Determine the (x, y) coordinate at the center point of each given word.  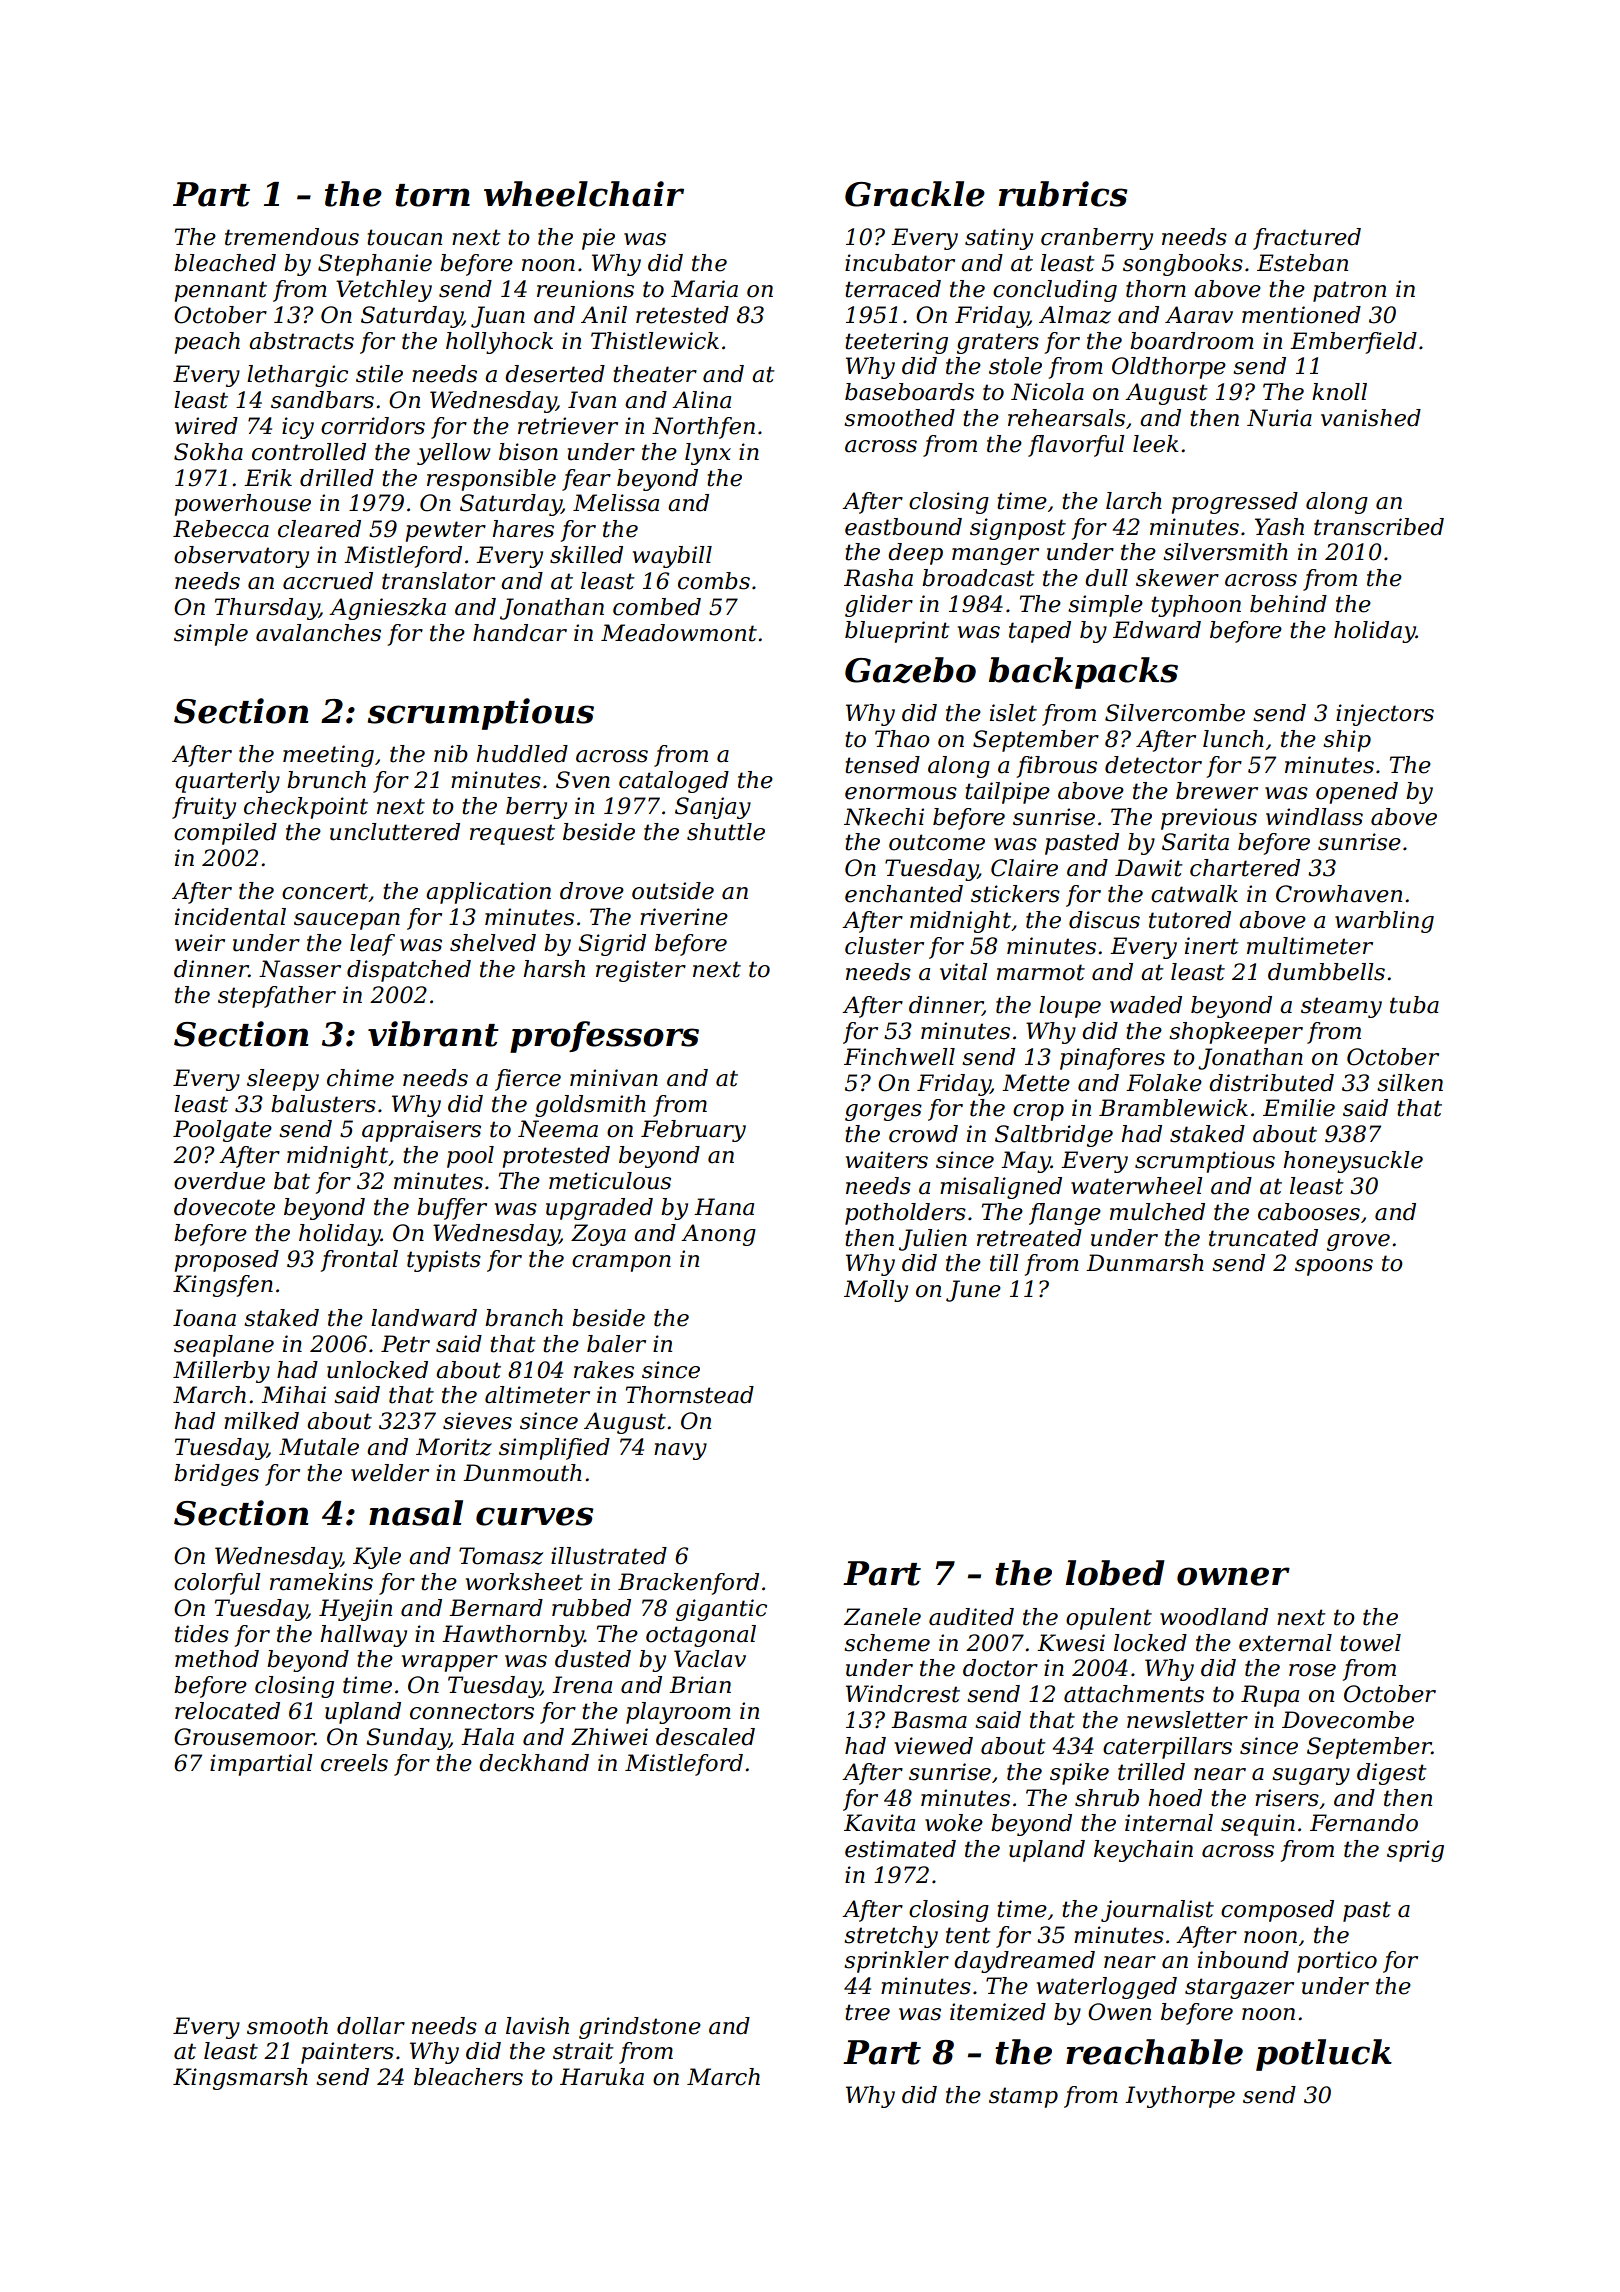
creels (354, 1763)
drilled (337, 478)
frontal (359, 1261)
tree (867, 2012)
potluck (1324, 2055)
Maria (704, 289)
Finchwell (899, 1057)
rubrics (1063, 194)
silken (1410, 1083)
